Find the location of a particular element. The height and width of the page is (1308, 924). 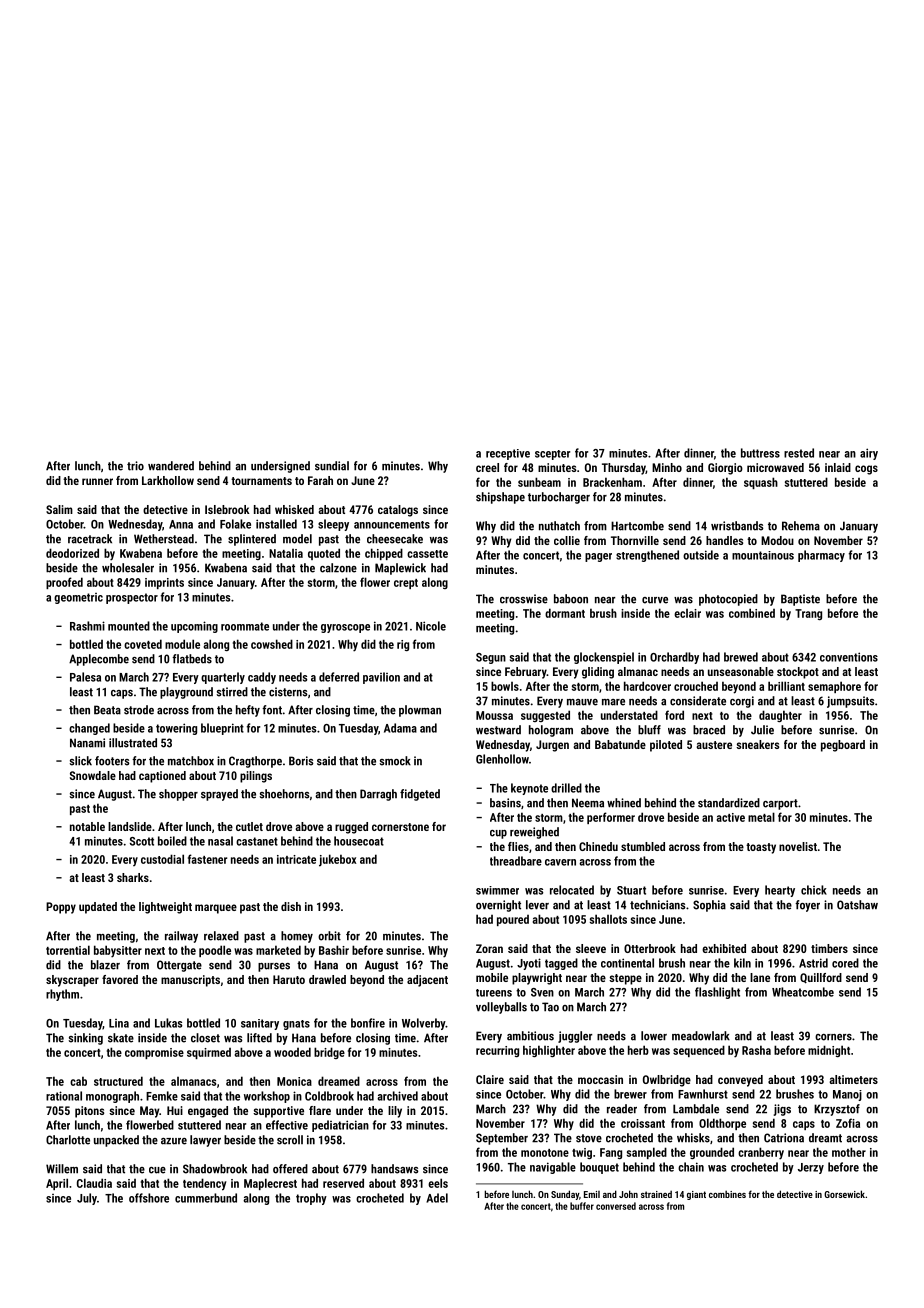

Minho is located at coordinates (667, 467).
